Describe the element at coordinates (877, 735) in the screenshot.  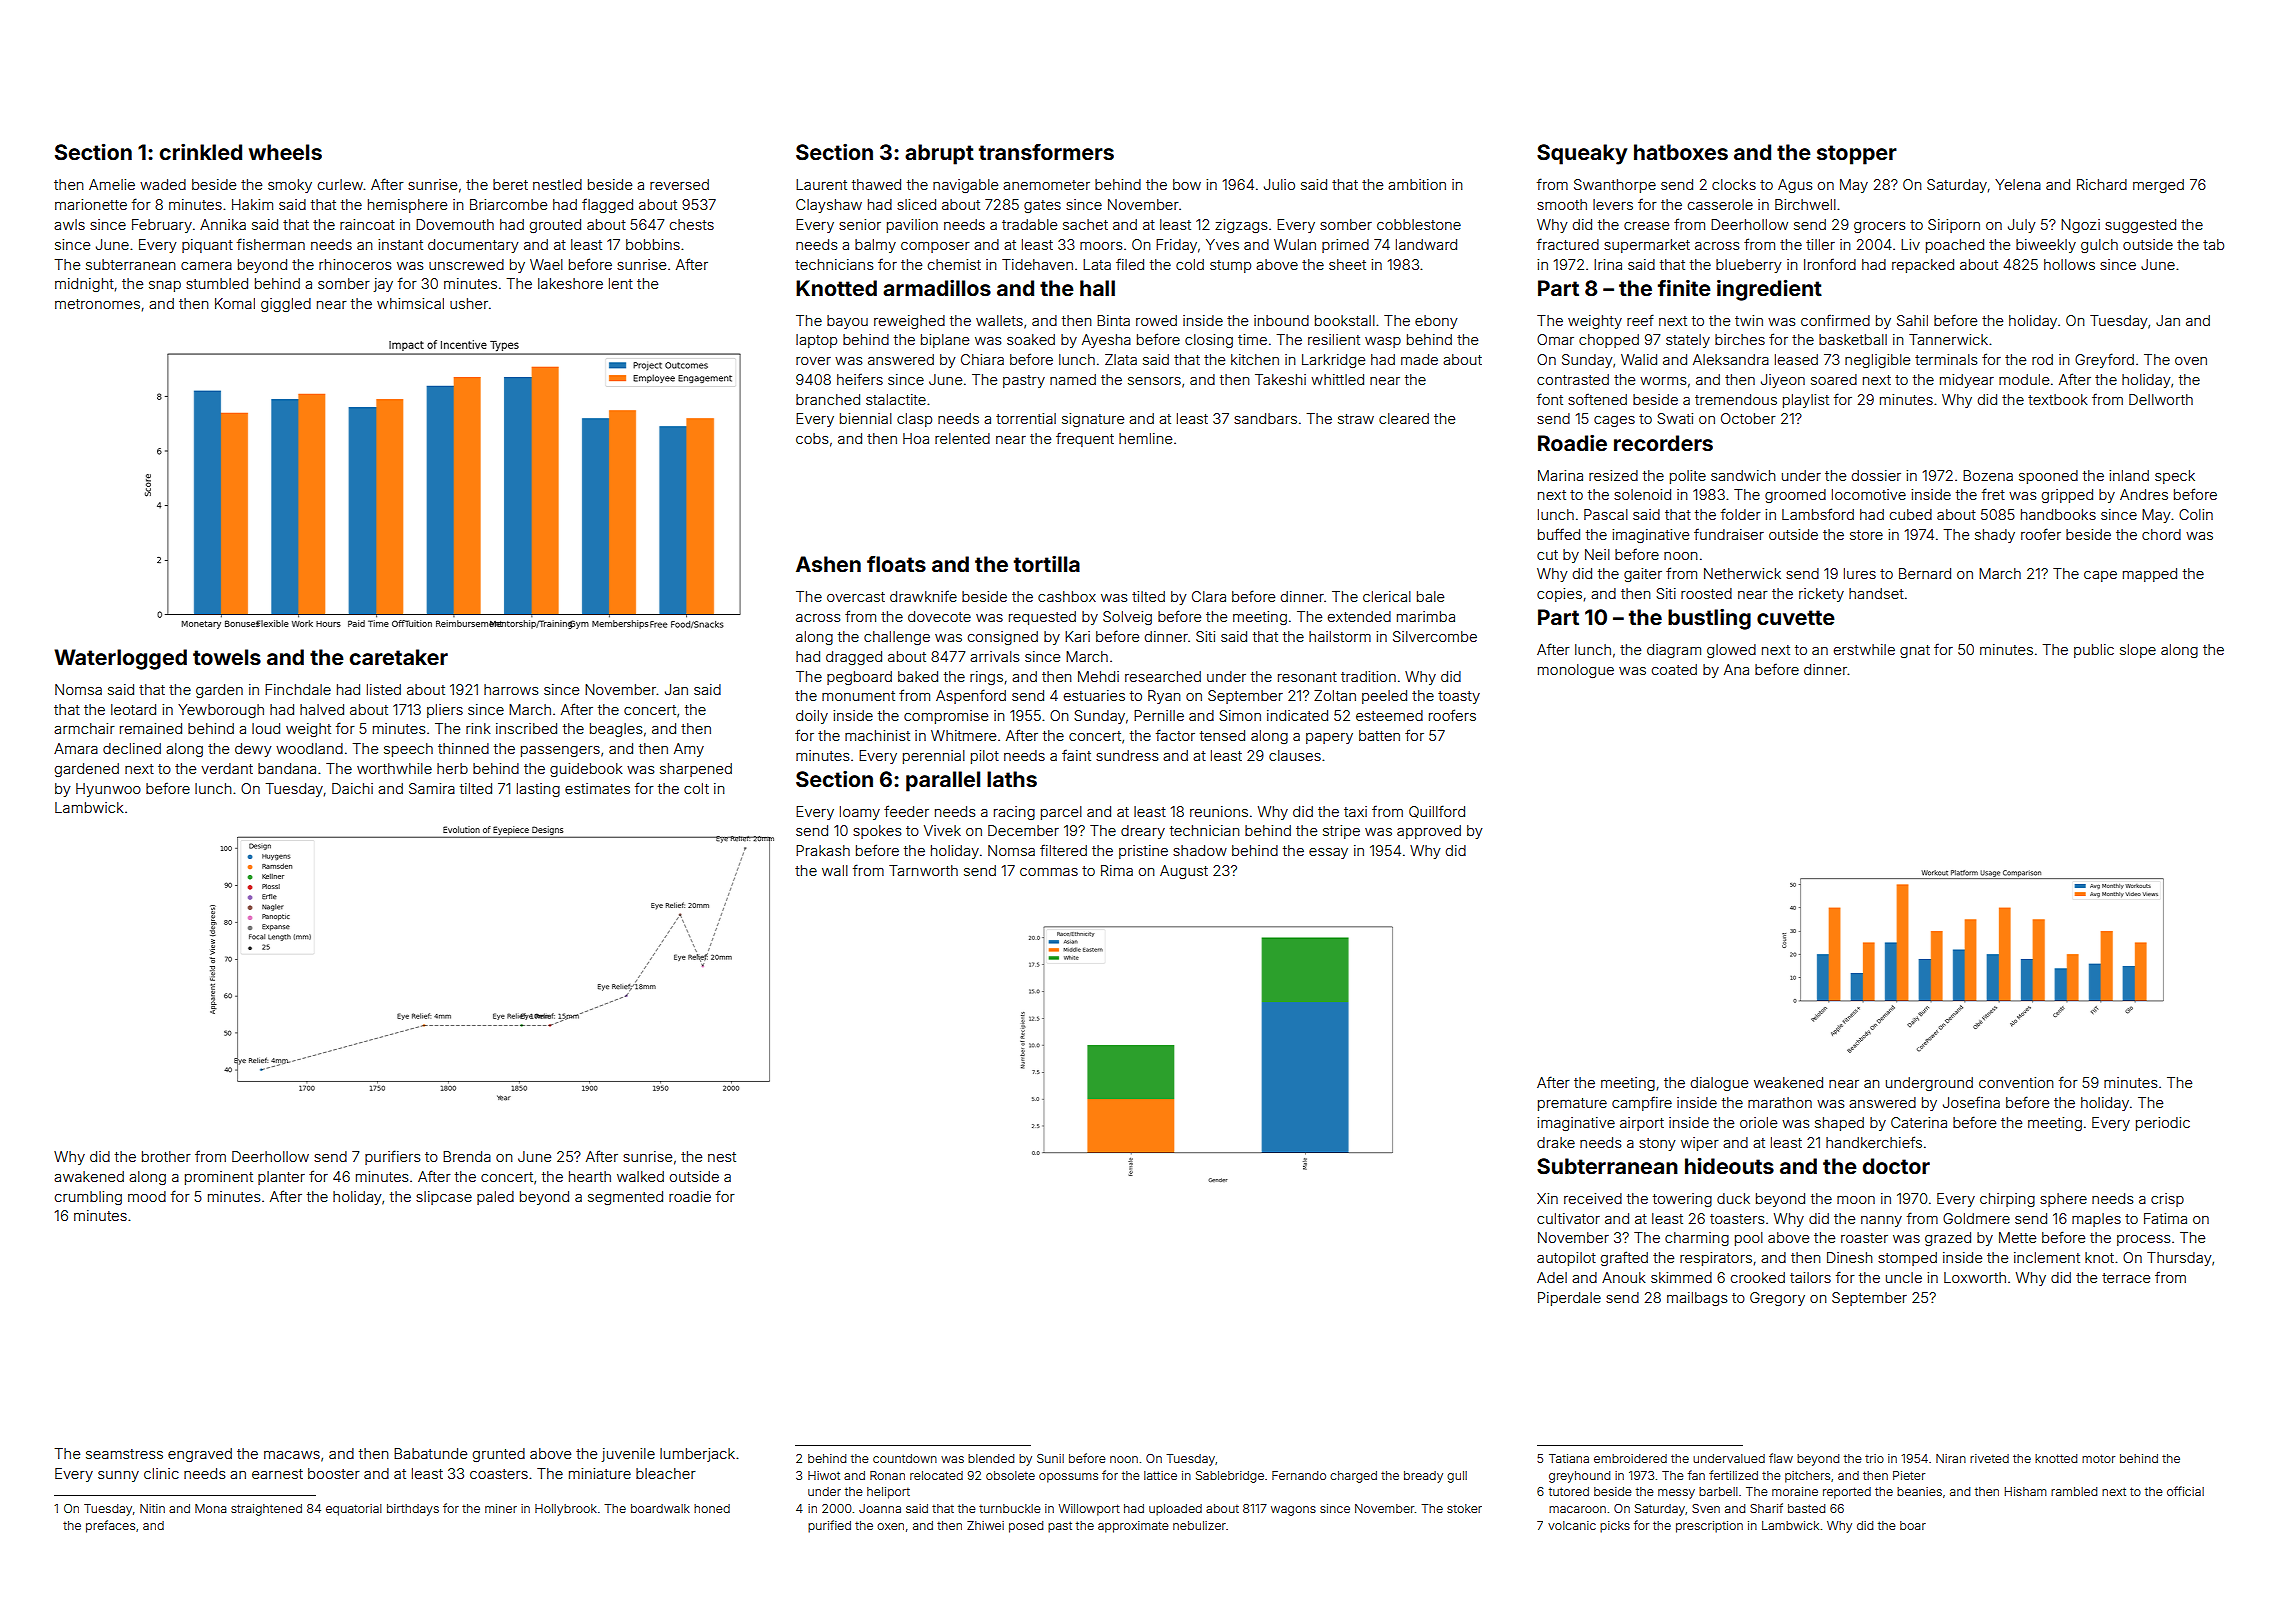
I see `machinist` at that location.
